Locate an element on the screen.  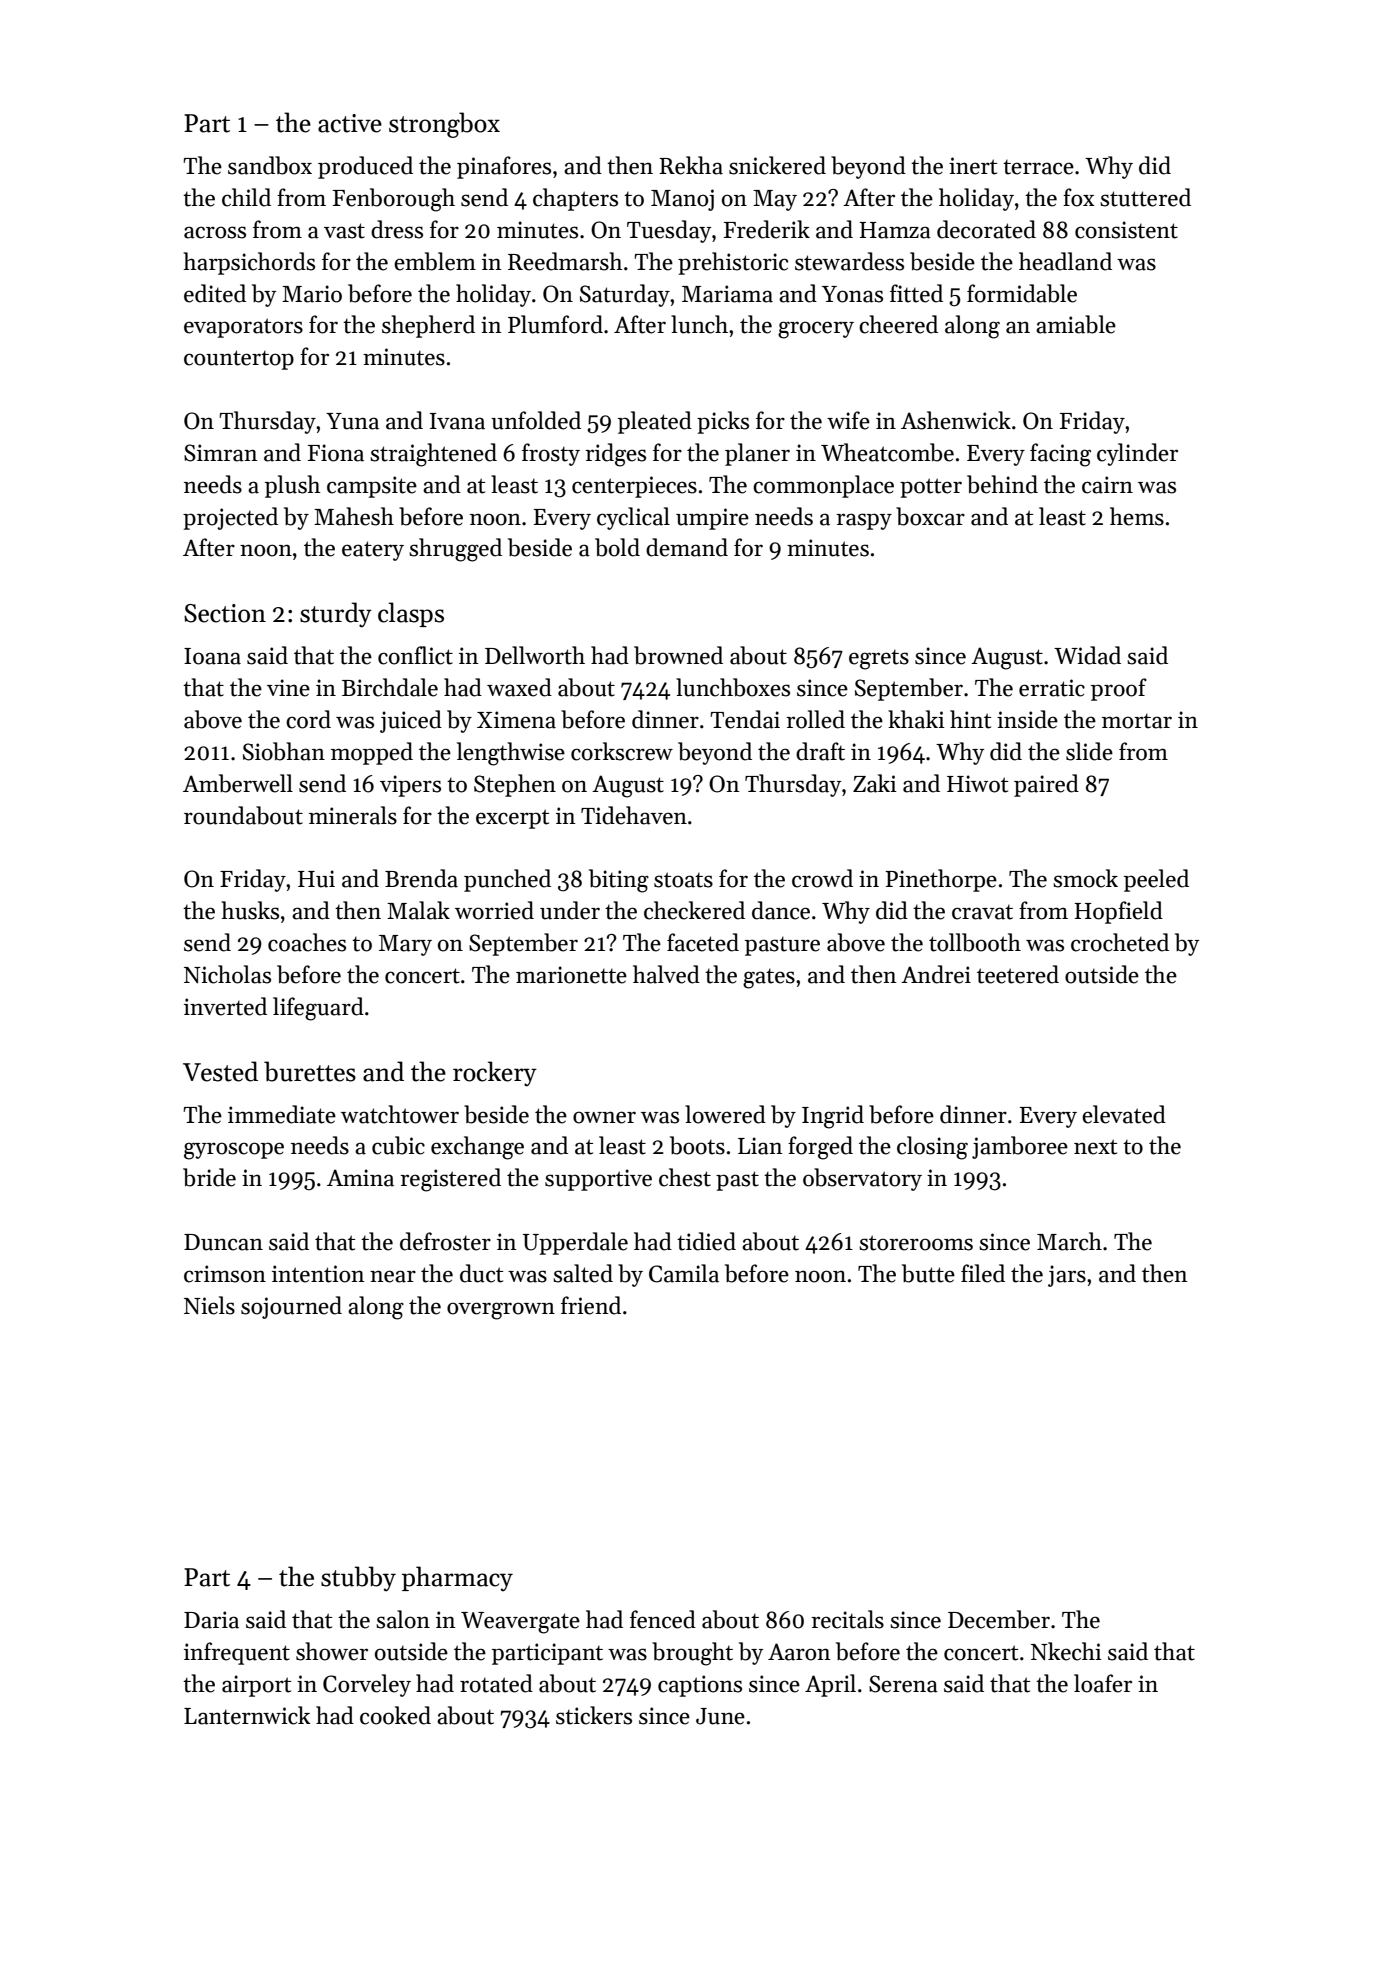
mopped is located at coordinates (372, 753).
